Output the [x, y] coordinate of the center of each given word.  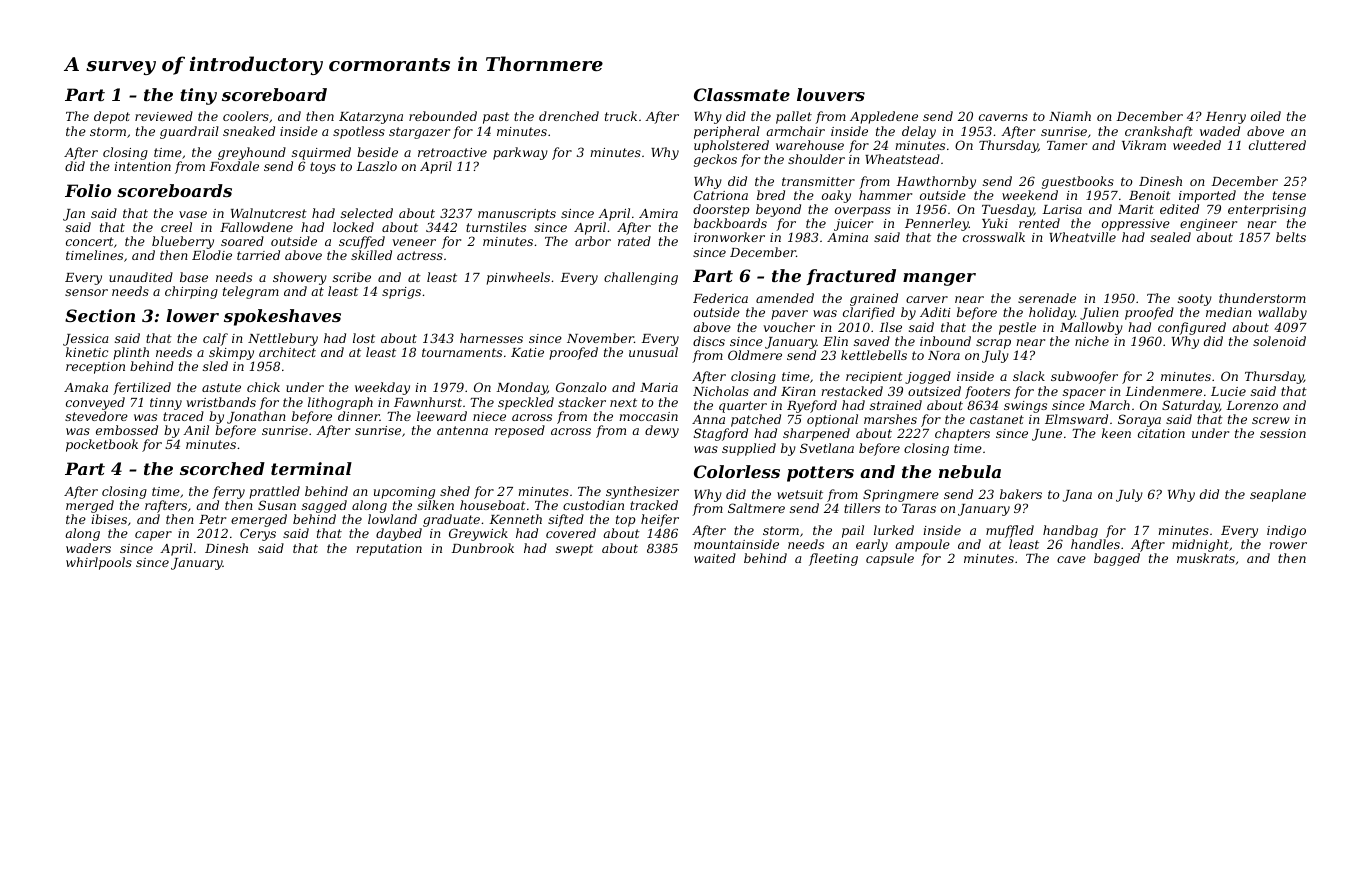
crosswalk [994, 237]
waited [715, 558]
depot [112, 117]
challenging [641, 278]
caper [153, 536]
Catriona [721, 195]
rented [1039, 223]
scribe [352, 277]
